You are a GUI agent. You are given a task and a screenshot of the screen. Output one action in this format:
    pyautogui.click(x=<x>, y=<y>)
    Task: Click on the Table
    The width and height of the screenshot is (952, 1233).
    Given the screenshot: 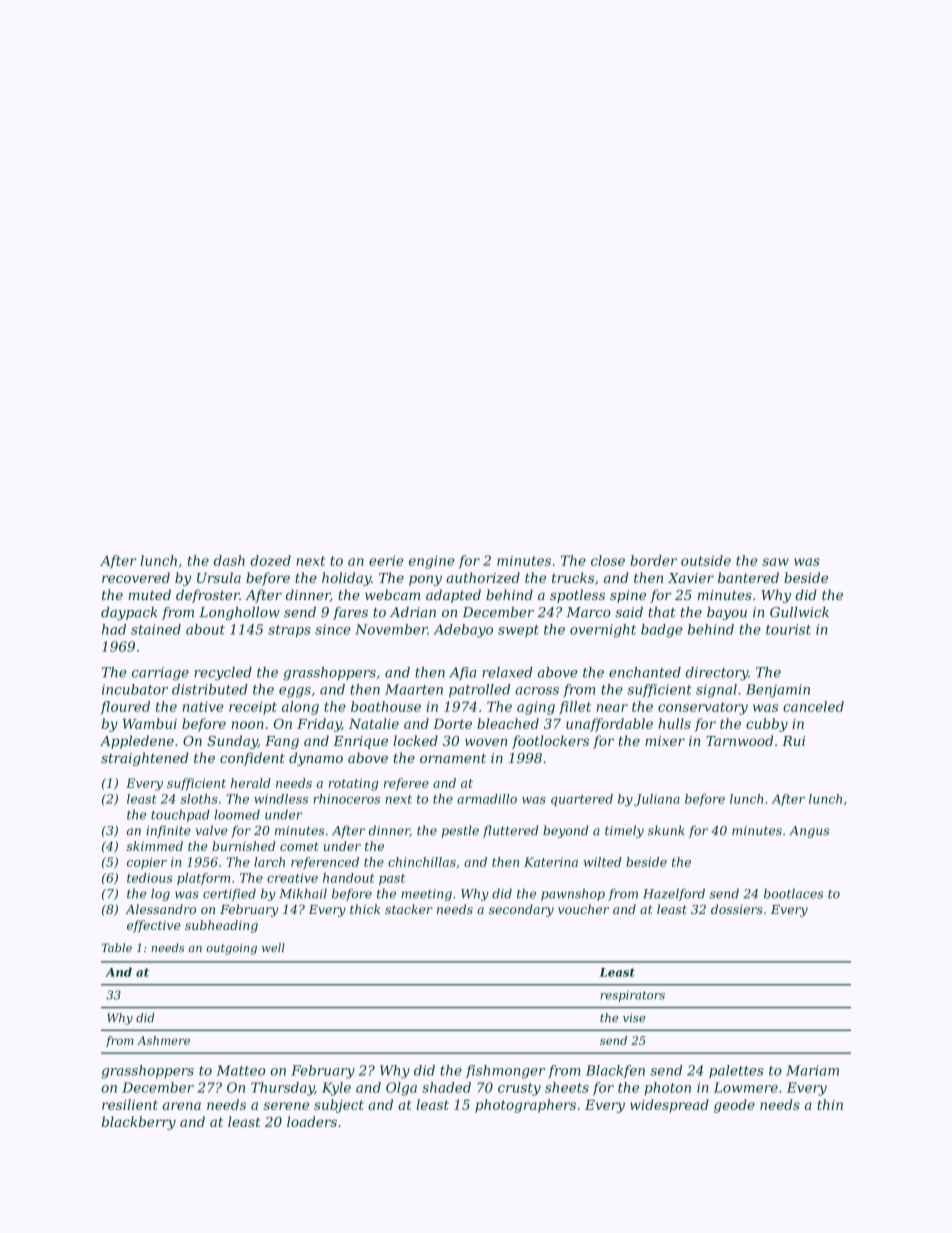 What is the action you would take?
    pyautogui.click(x=117, y=947)
